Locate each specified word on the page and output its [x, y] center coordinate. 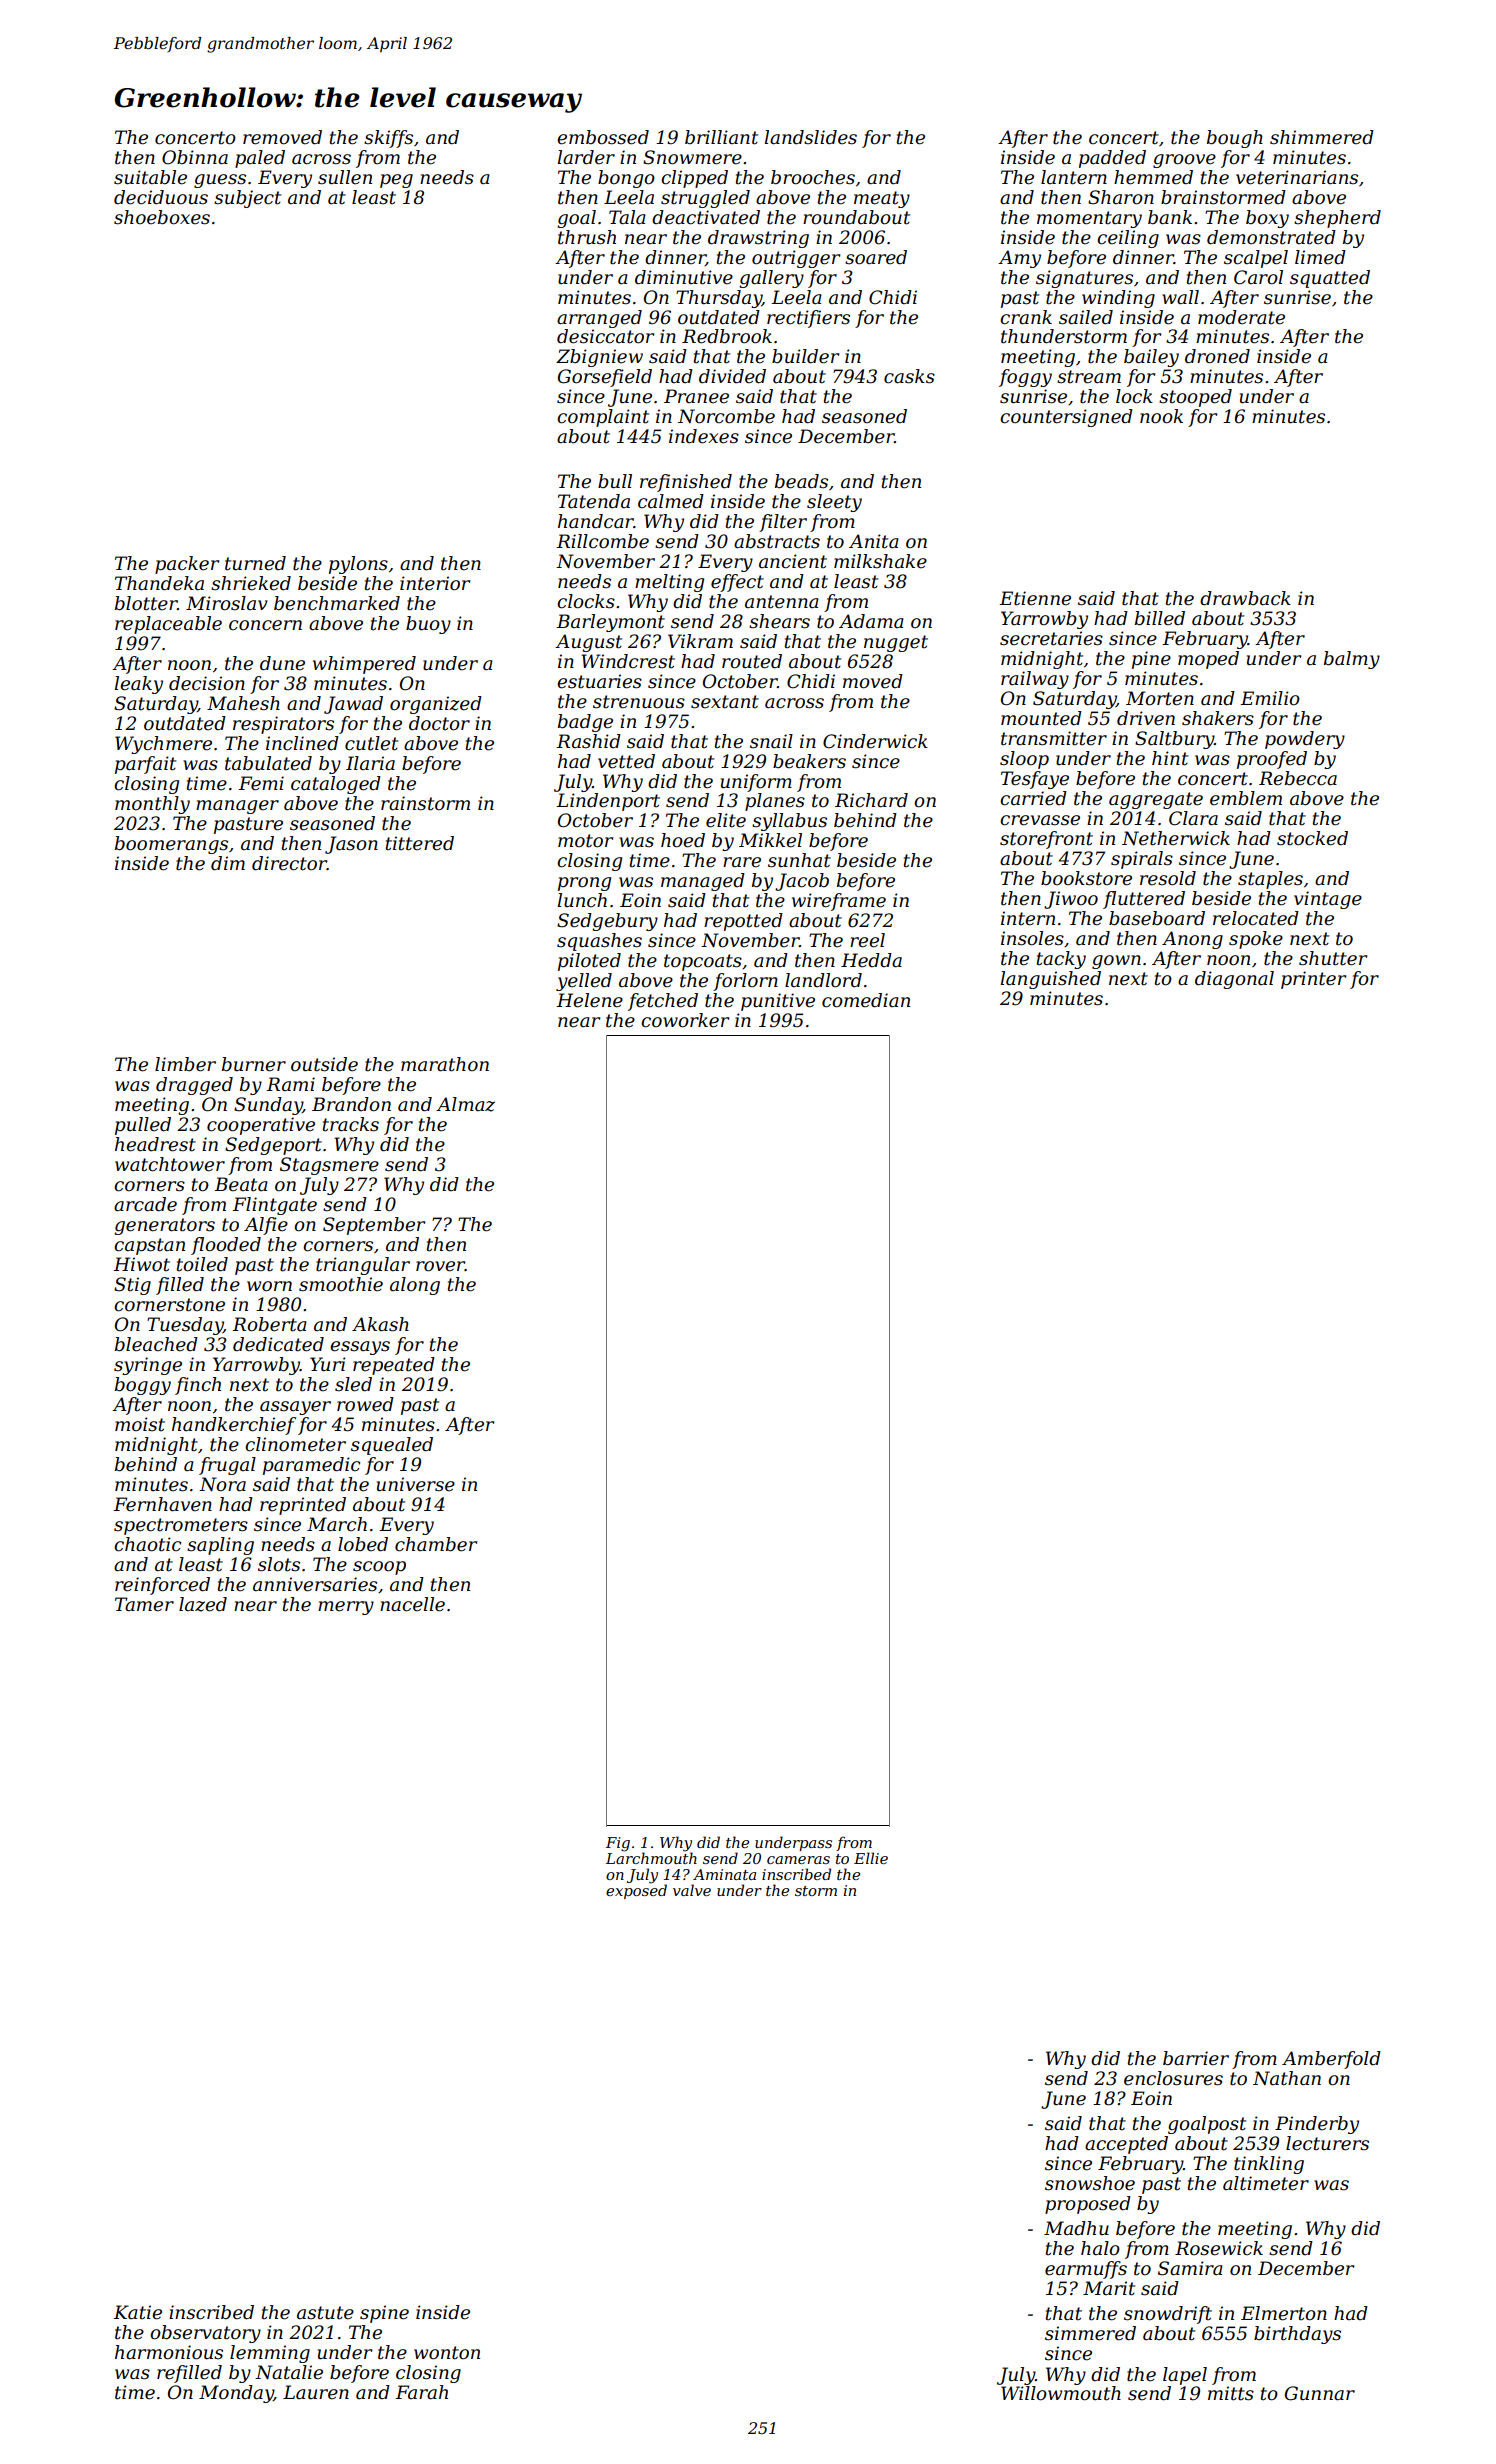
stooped [1195, 398]
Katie [137, 2312]
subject [247, 199]
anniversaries [315, 1584]
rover [440, 1266]
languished [1051, 980]
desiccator [605, 336]
